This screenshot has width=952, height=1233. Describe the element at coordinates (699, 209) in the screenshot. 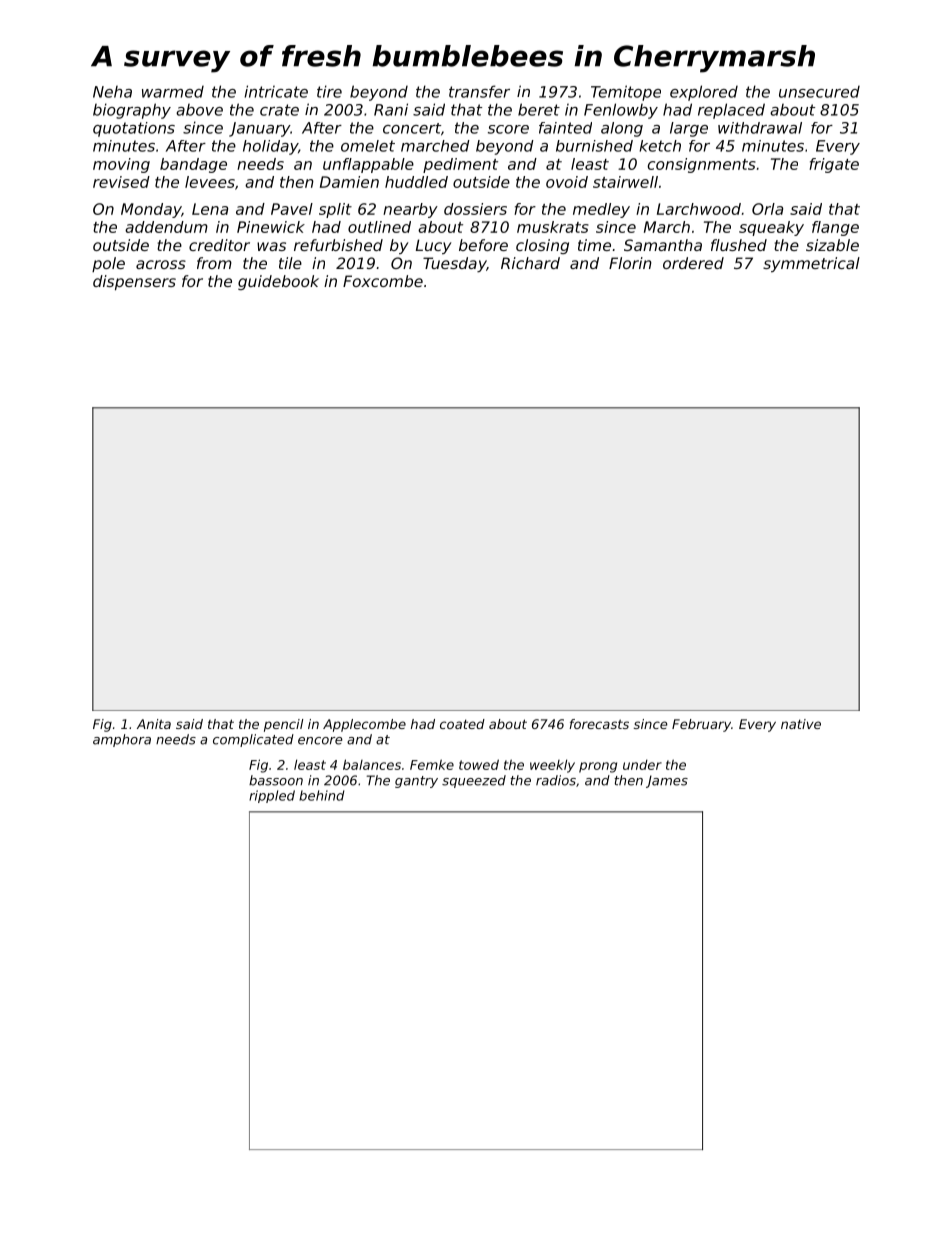

I see `Larchwood` at that location.
